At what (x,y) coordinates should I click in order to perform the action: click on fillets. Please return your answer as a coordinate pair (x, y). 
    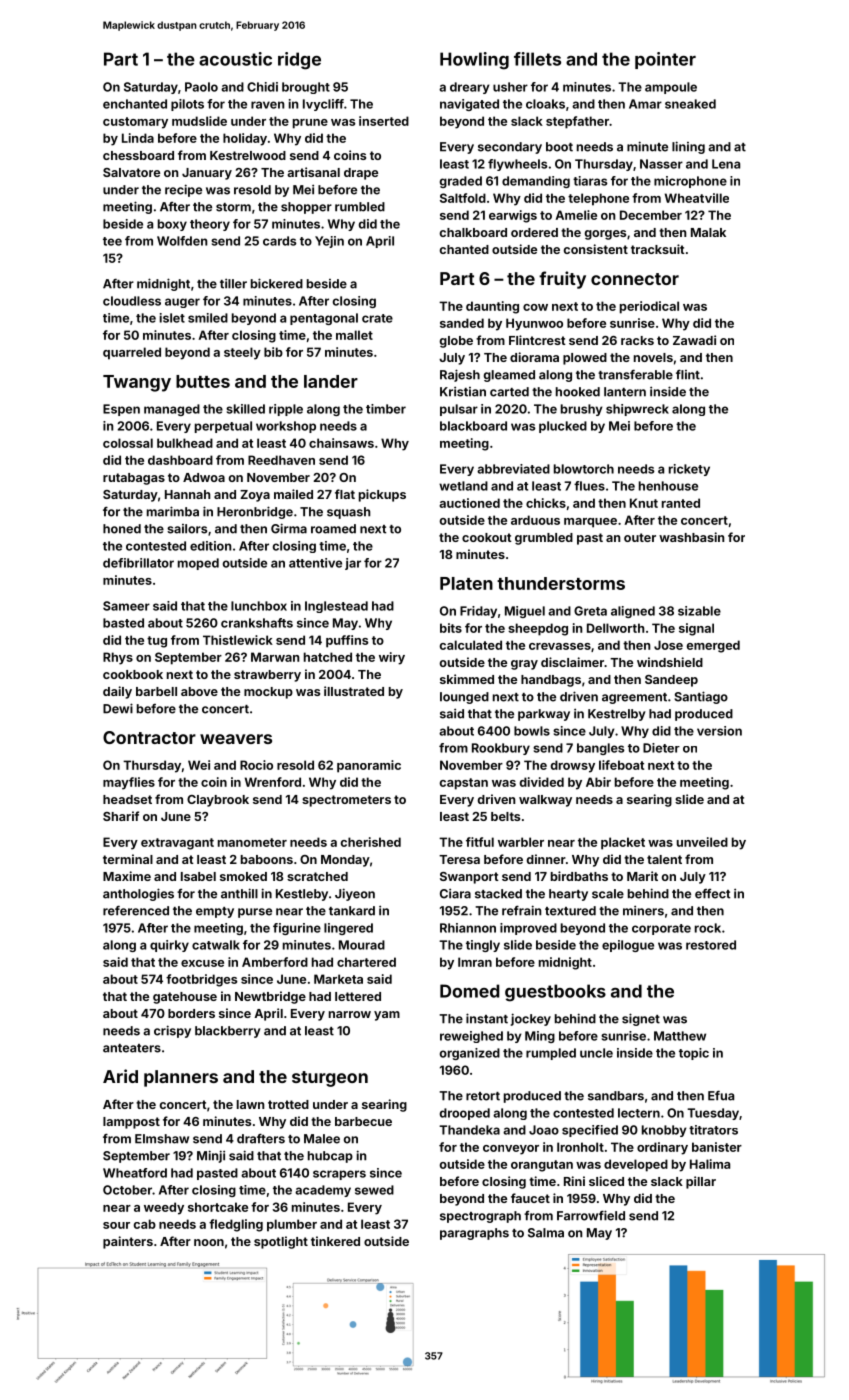
    Looking at the image, I should click on (537, 59).
